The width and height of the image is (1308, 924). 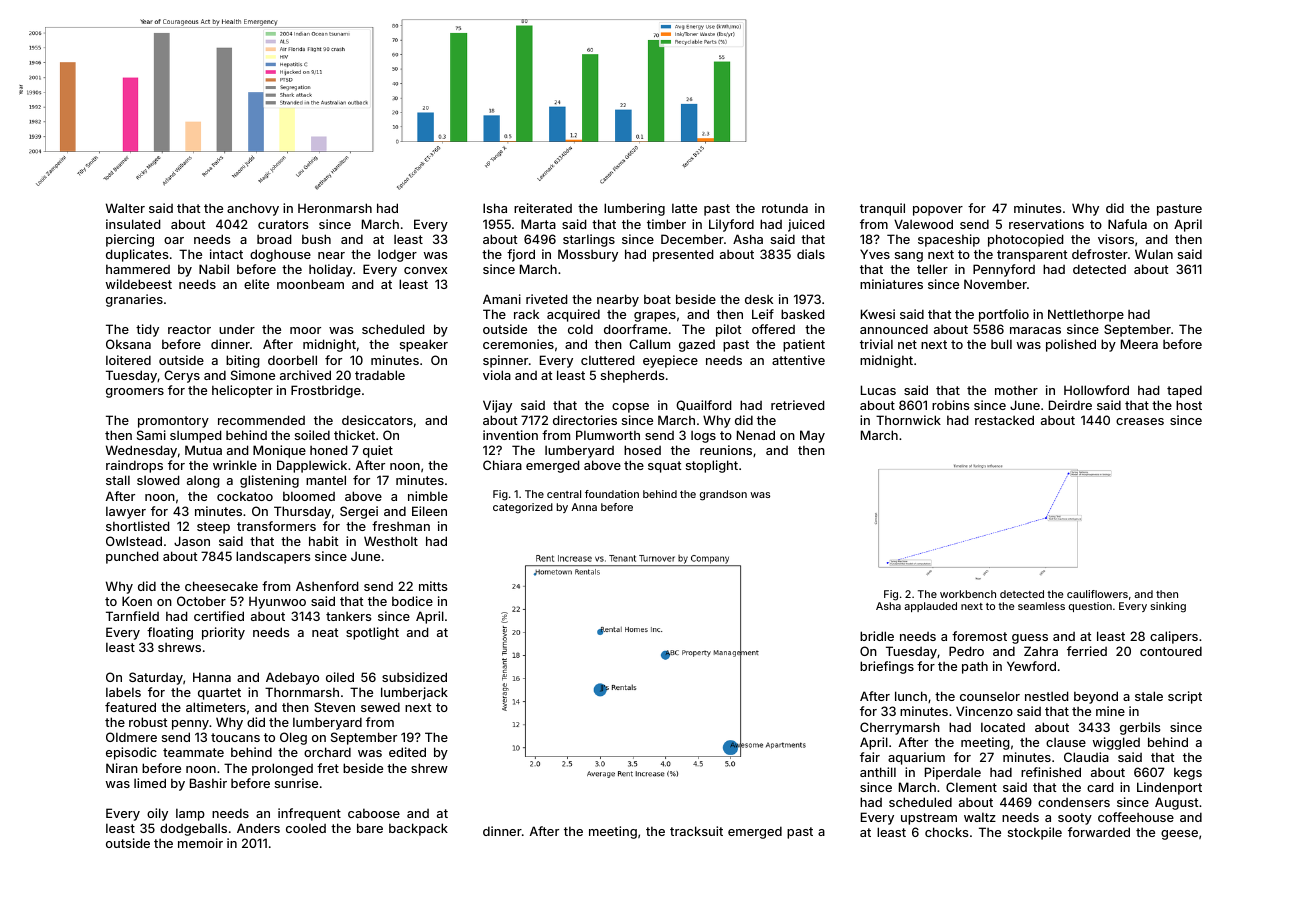 I want to click on habit, so click(x=324, y=541).
